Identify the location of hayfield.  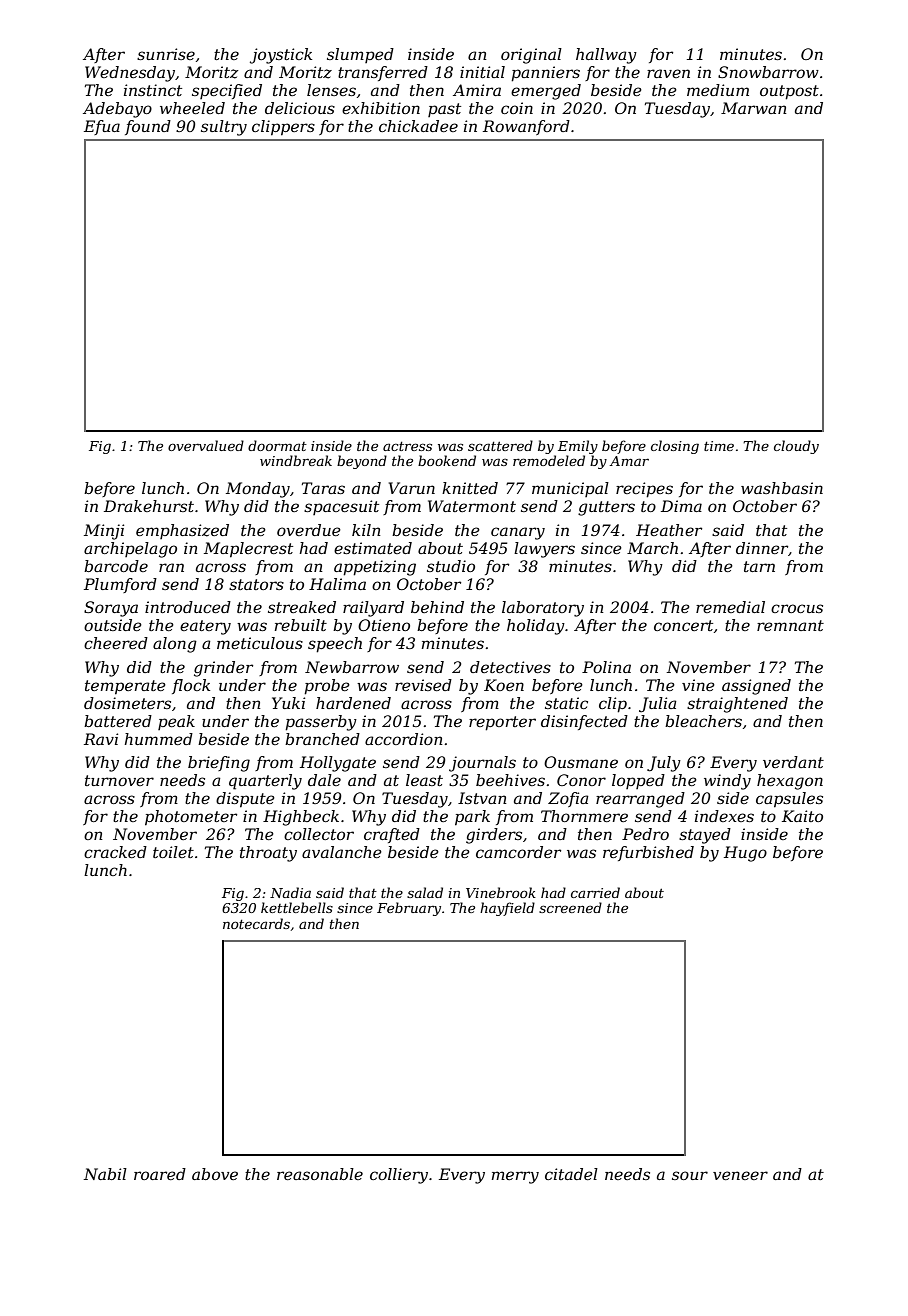
(507, 909).
